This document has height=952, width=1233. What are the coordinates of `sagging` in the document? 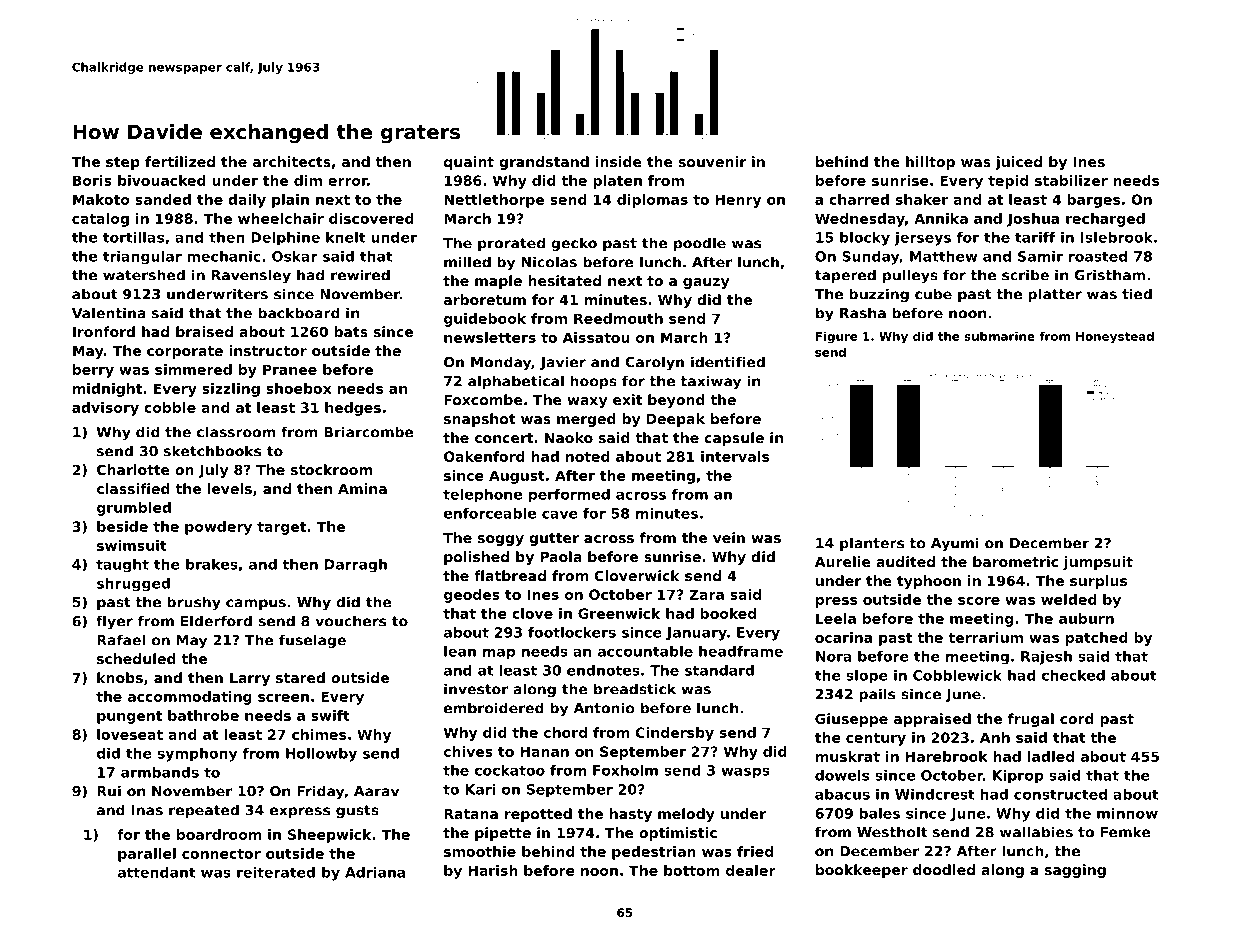 It's located at (1075, 871).
